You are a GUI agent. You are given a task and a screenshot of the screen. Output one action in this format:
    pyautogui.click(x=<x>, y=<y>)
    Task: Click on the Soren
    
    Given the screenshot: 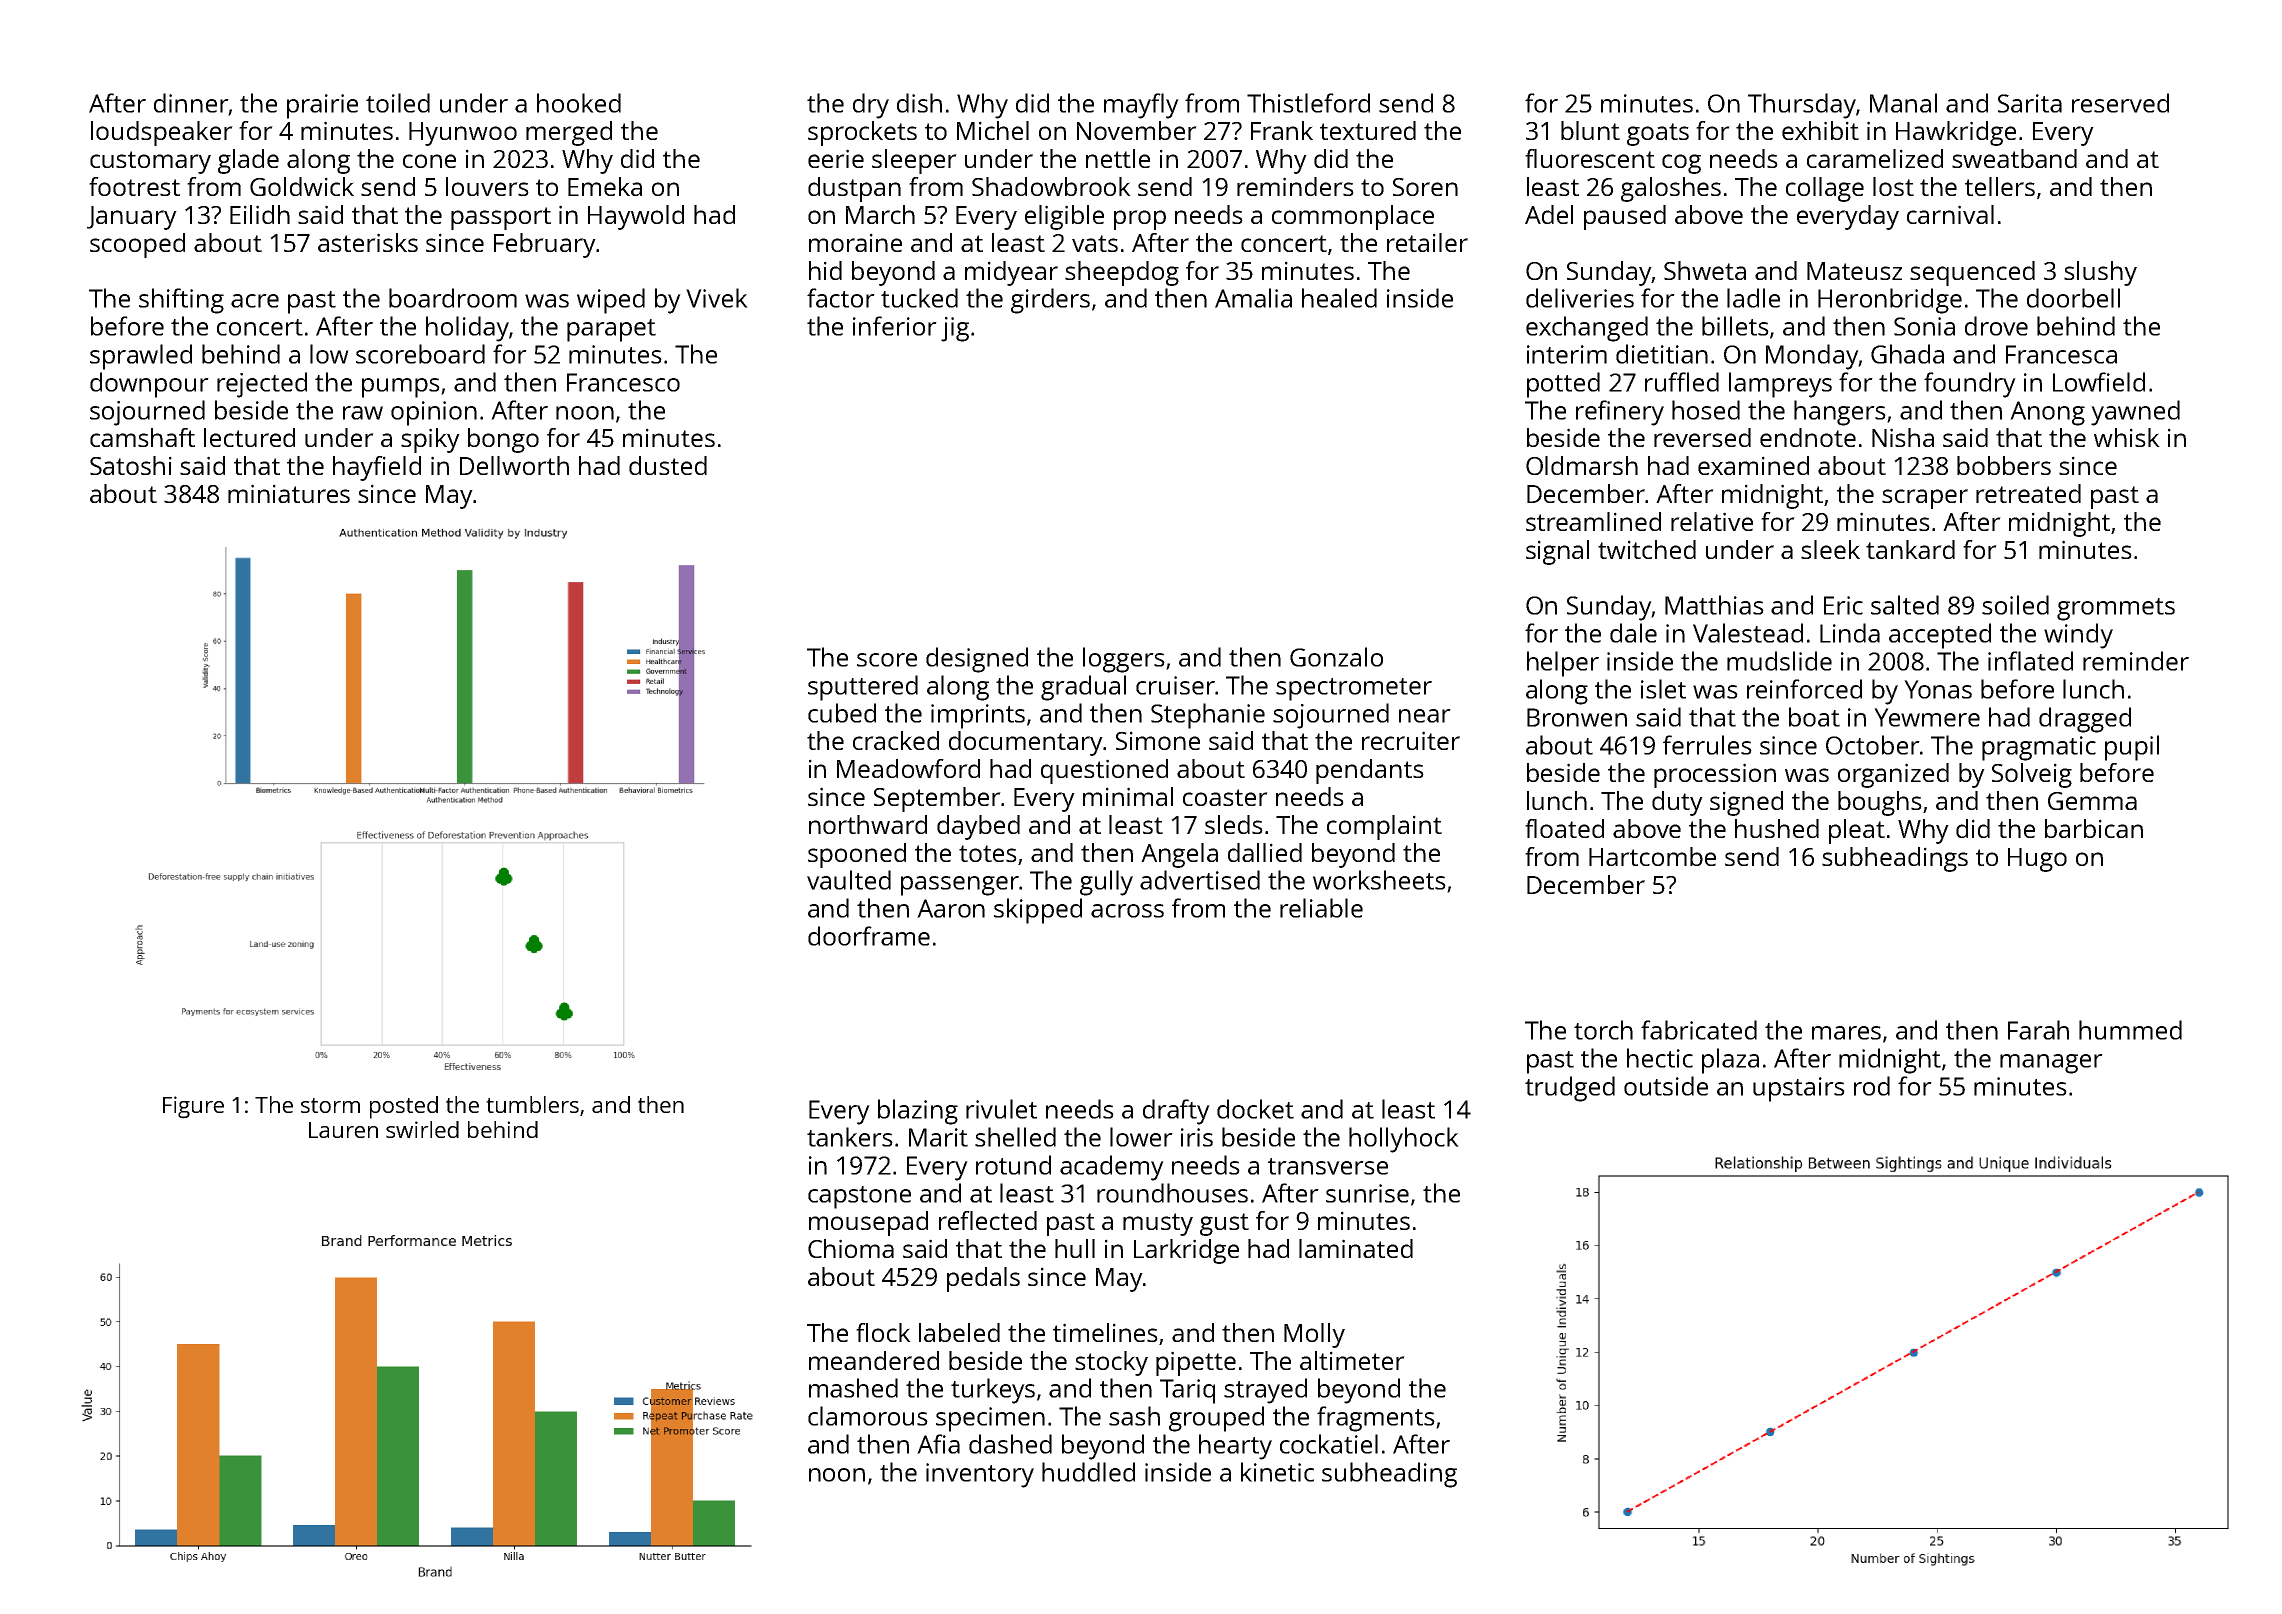 What is the action you would take?
    pyautogui.click(x=1425, y=187)
